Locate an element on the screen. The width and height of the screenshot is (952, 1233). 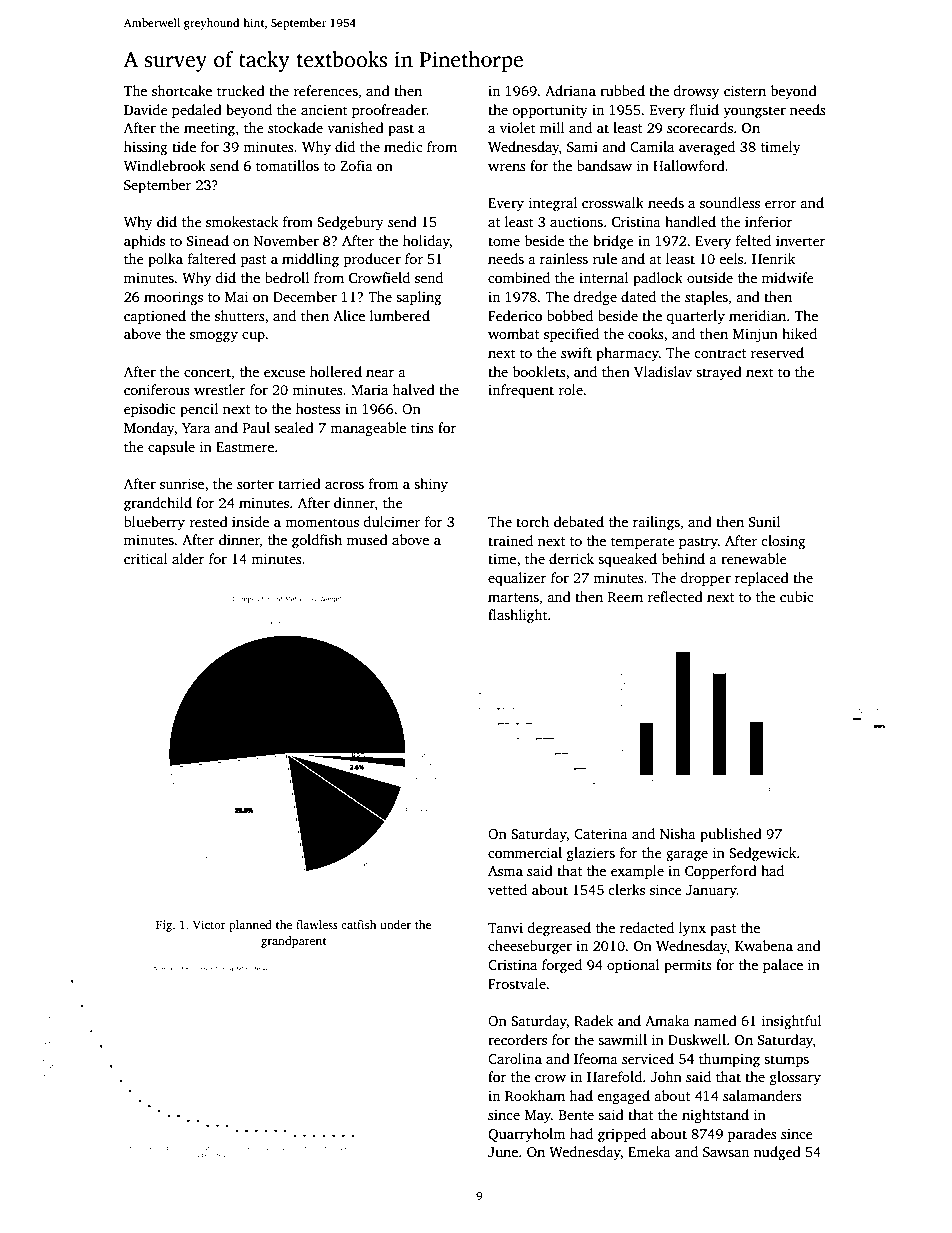
infrequent is located at coordinates (521, 391).
